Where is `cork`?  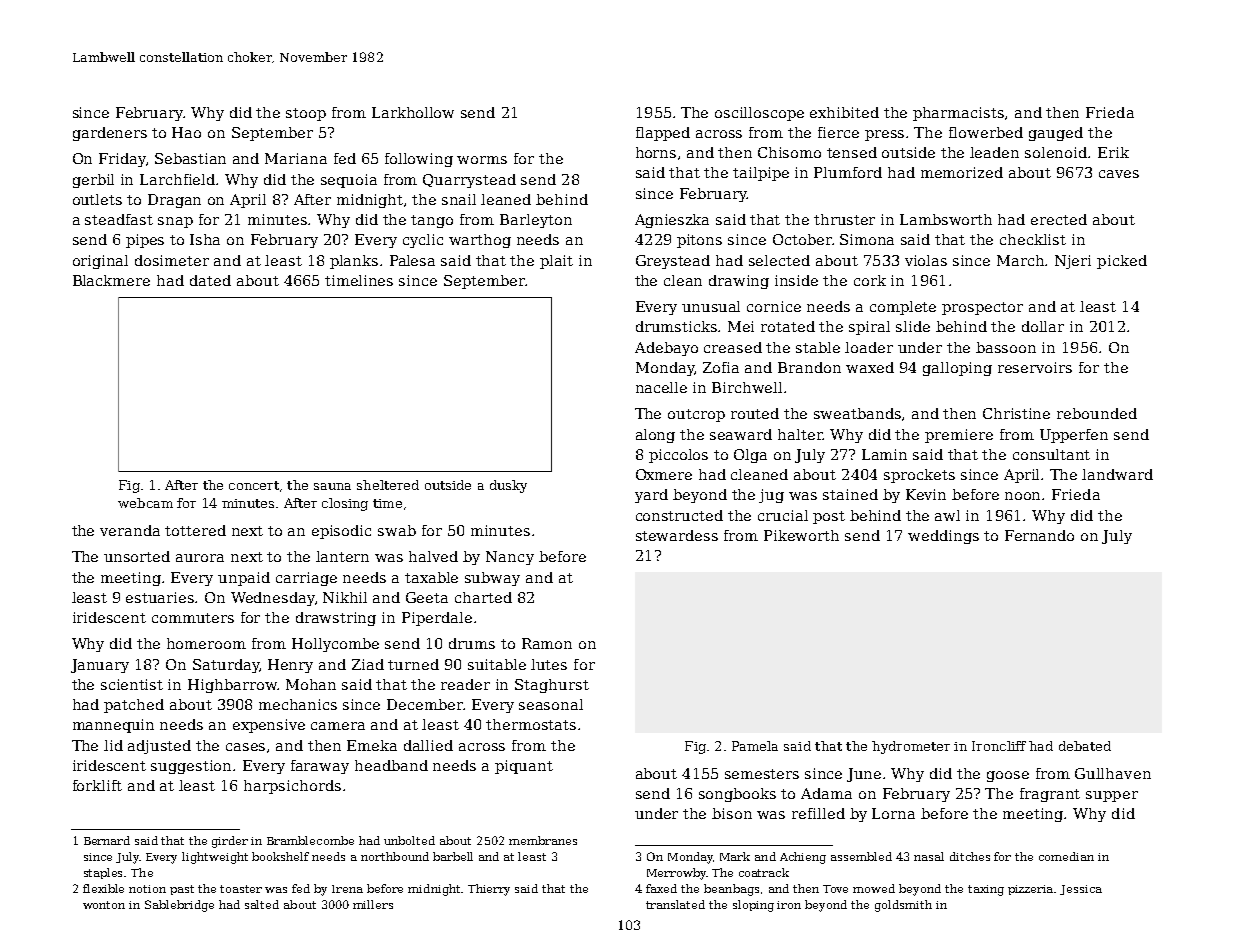 cork is located at coordinates (870, 280).
